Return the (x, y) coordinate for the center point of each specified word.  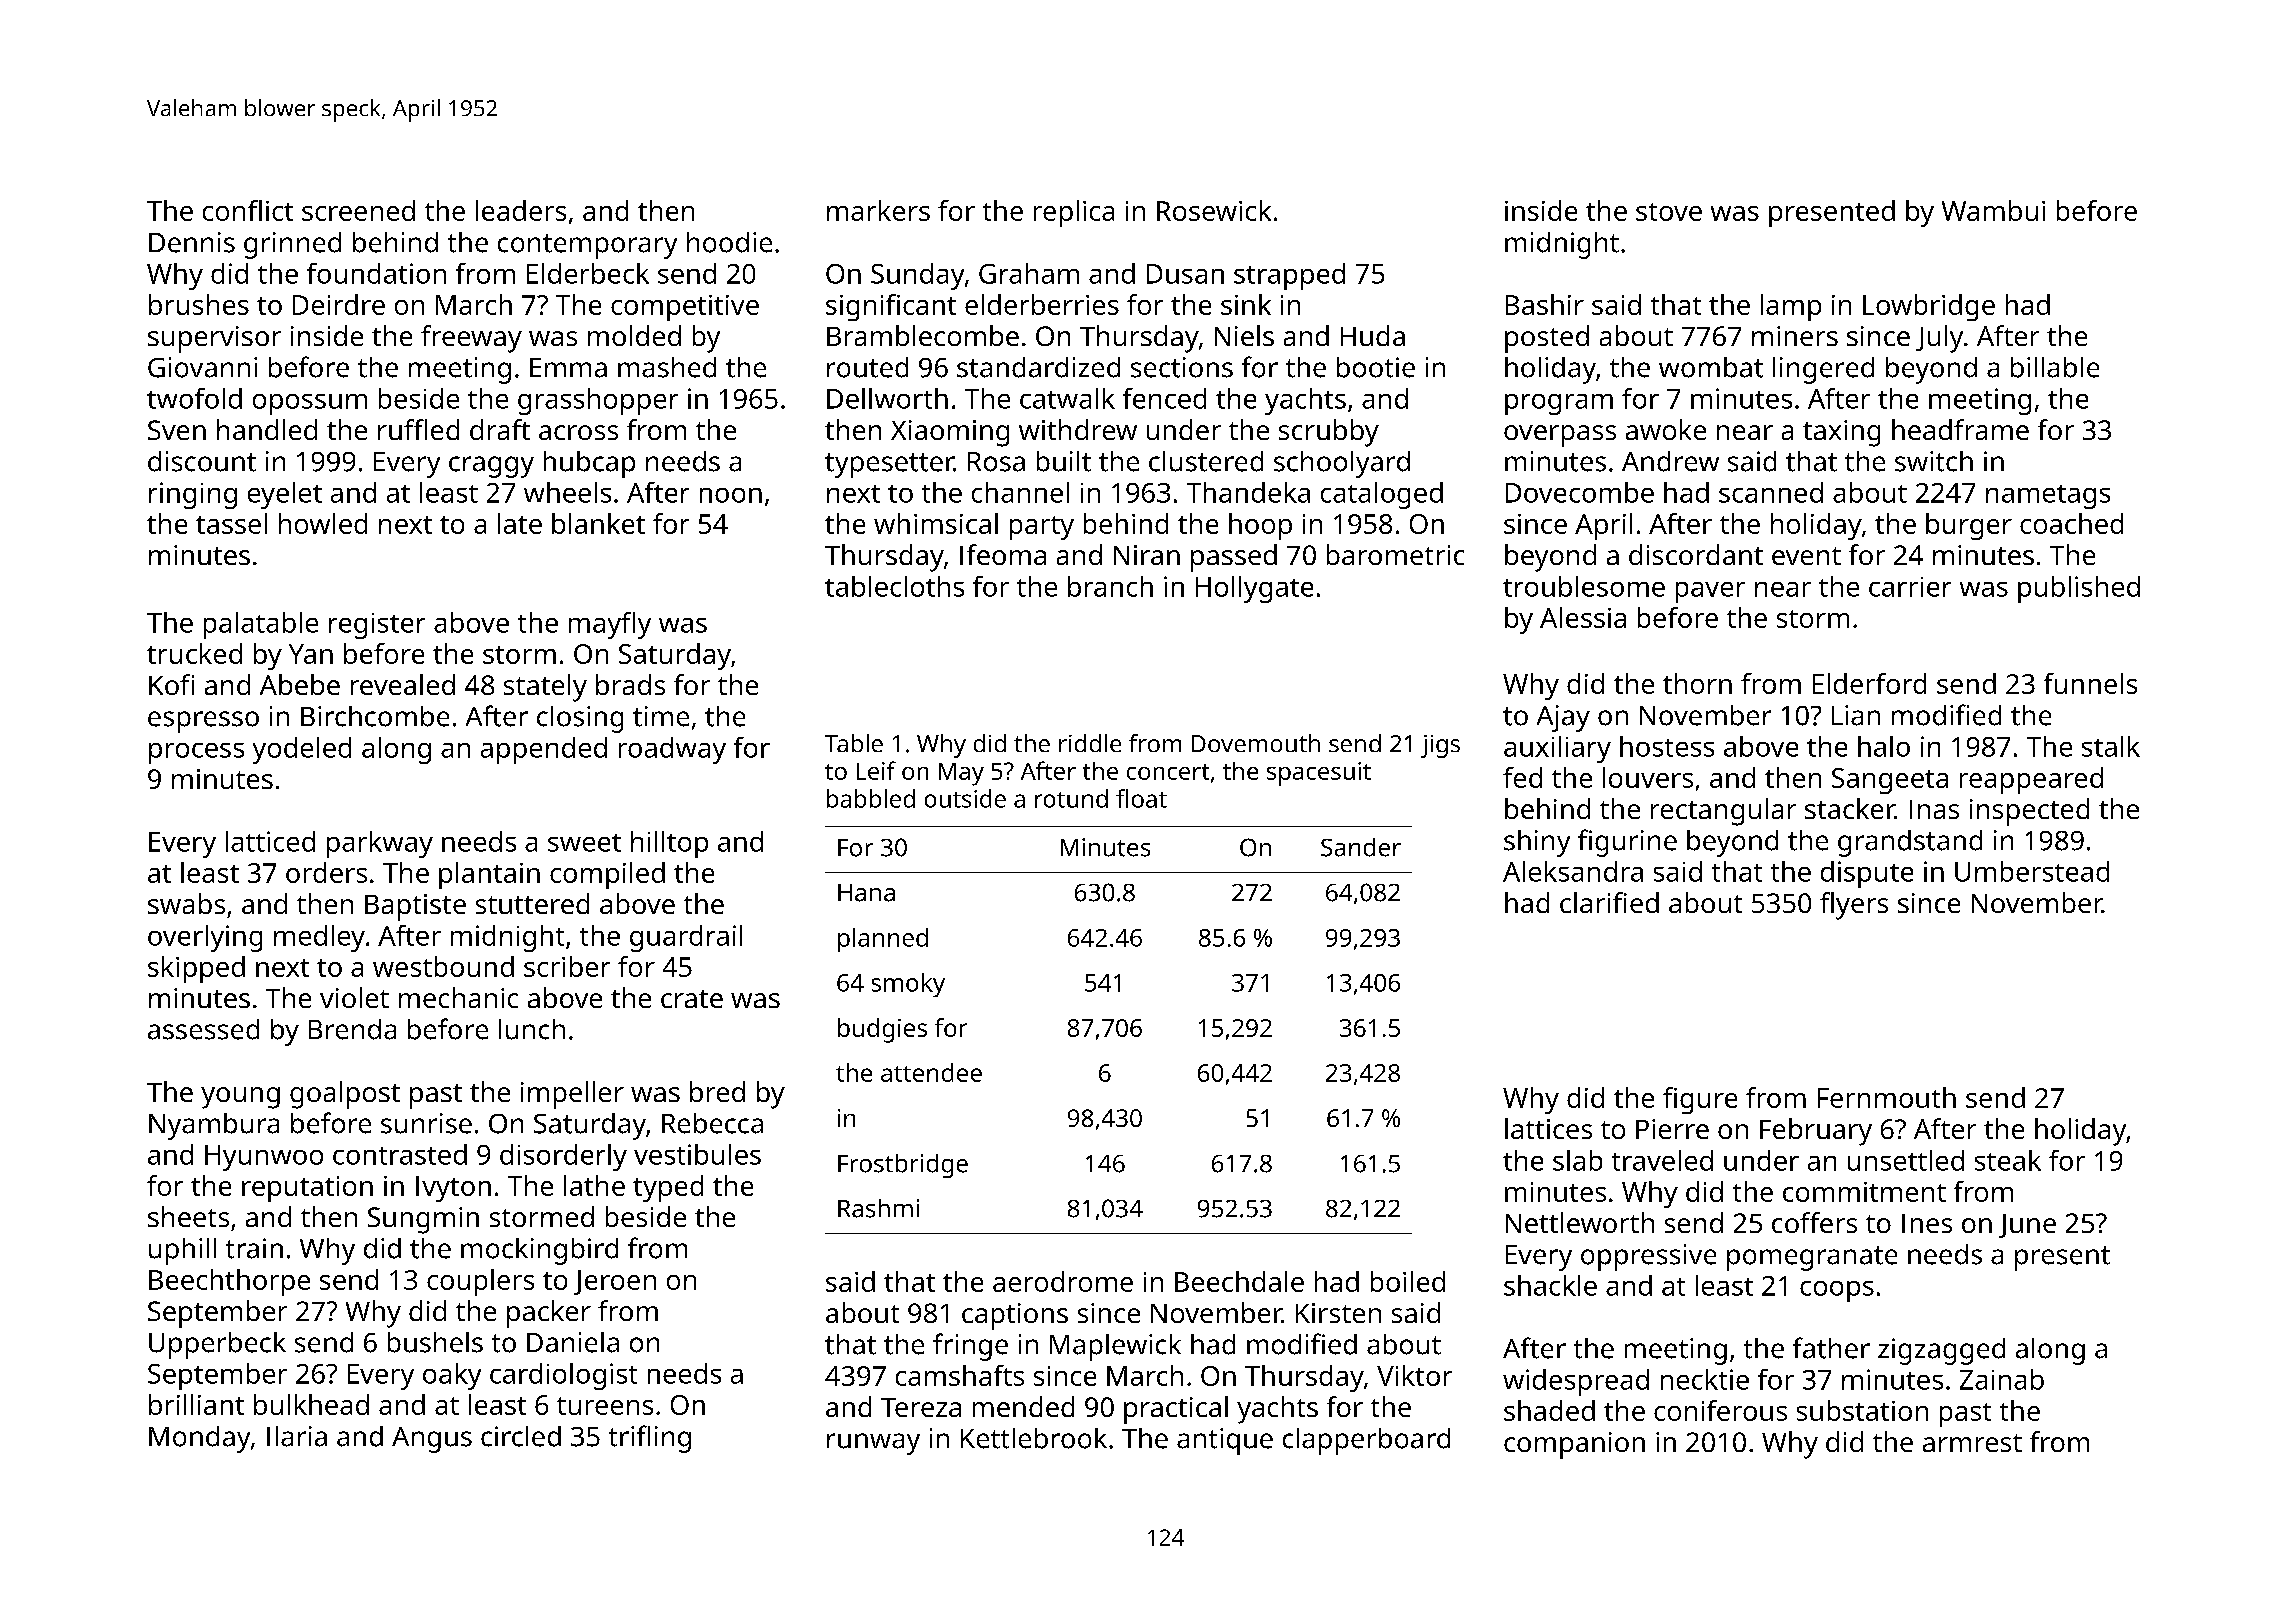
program (1559, 404)
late (520, 523)
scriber (567, 966)
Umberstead (2032, 871)
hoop (1260, 526)
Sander (1361, 847)
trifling (650, 1439)
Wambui (1993, 210)
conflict (248, 210)
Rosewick (1214, 210)
